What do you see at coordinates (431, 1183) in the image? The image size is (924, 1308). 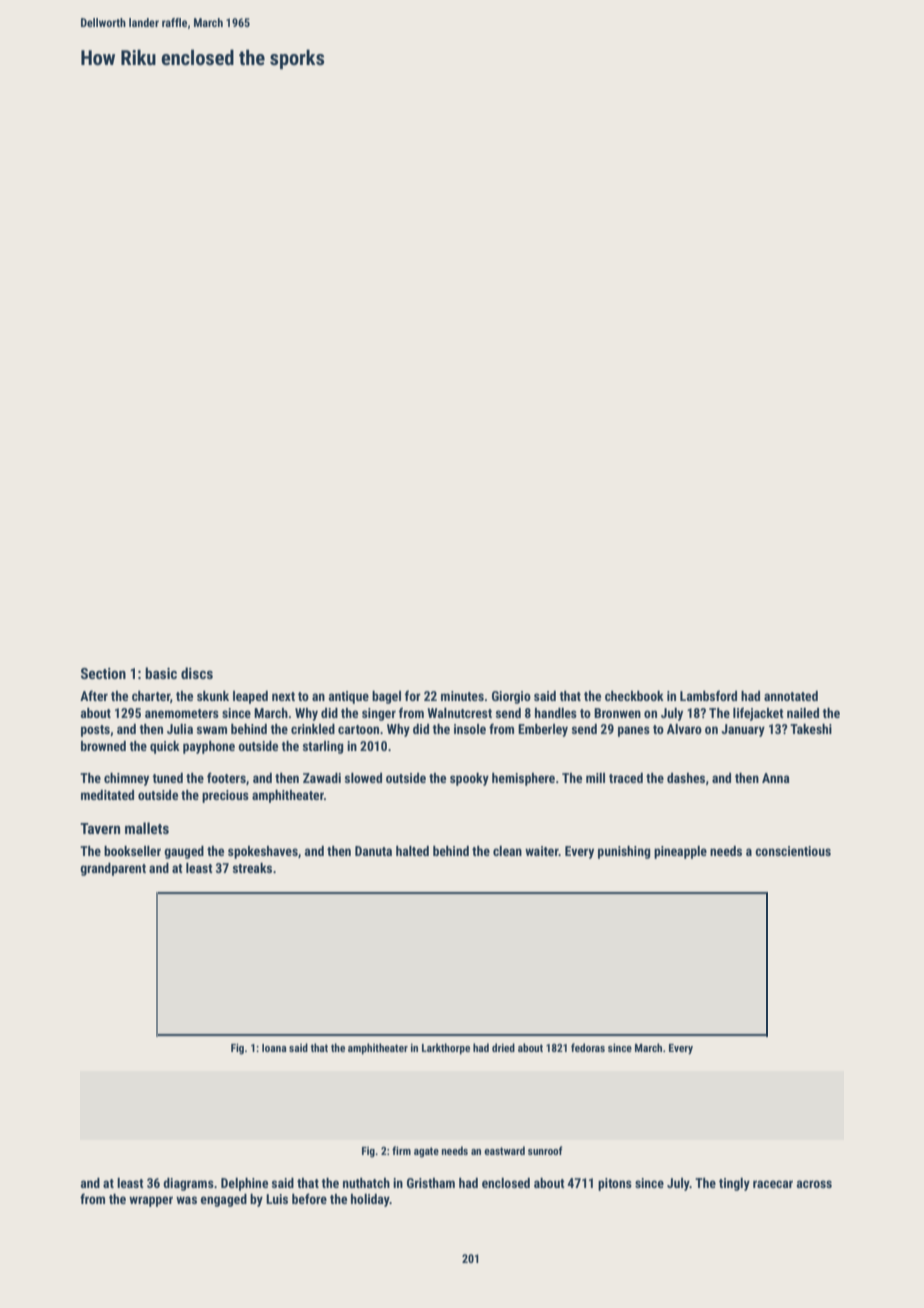 I see `Gristham` at bounding box center [431, 1183].
